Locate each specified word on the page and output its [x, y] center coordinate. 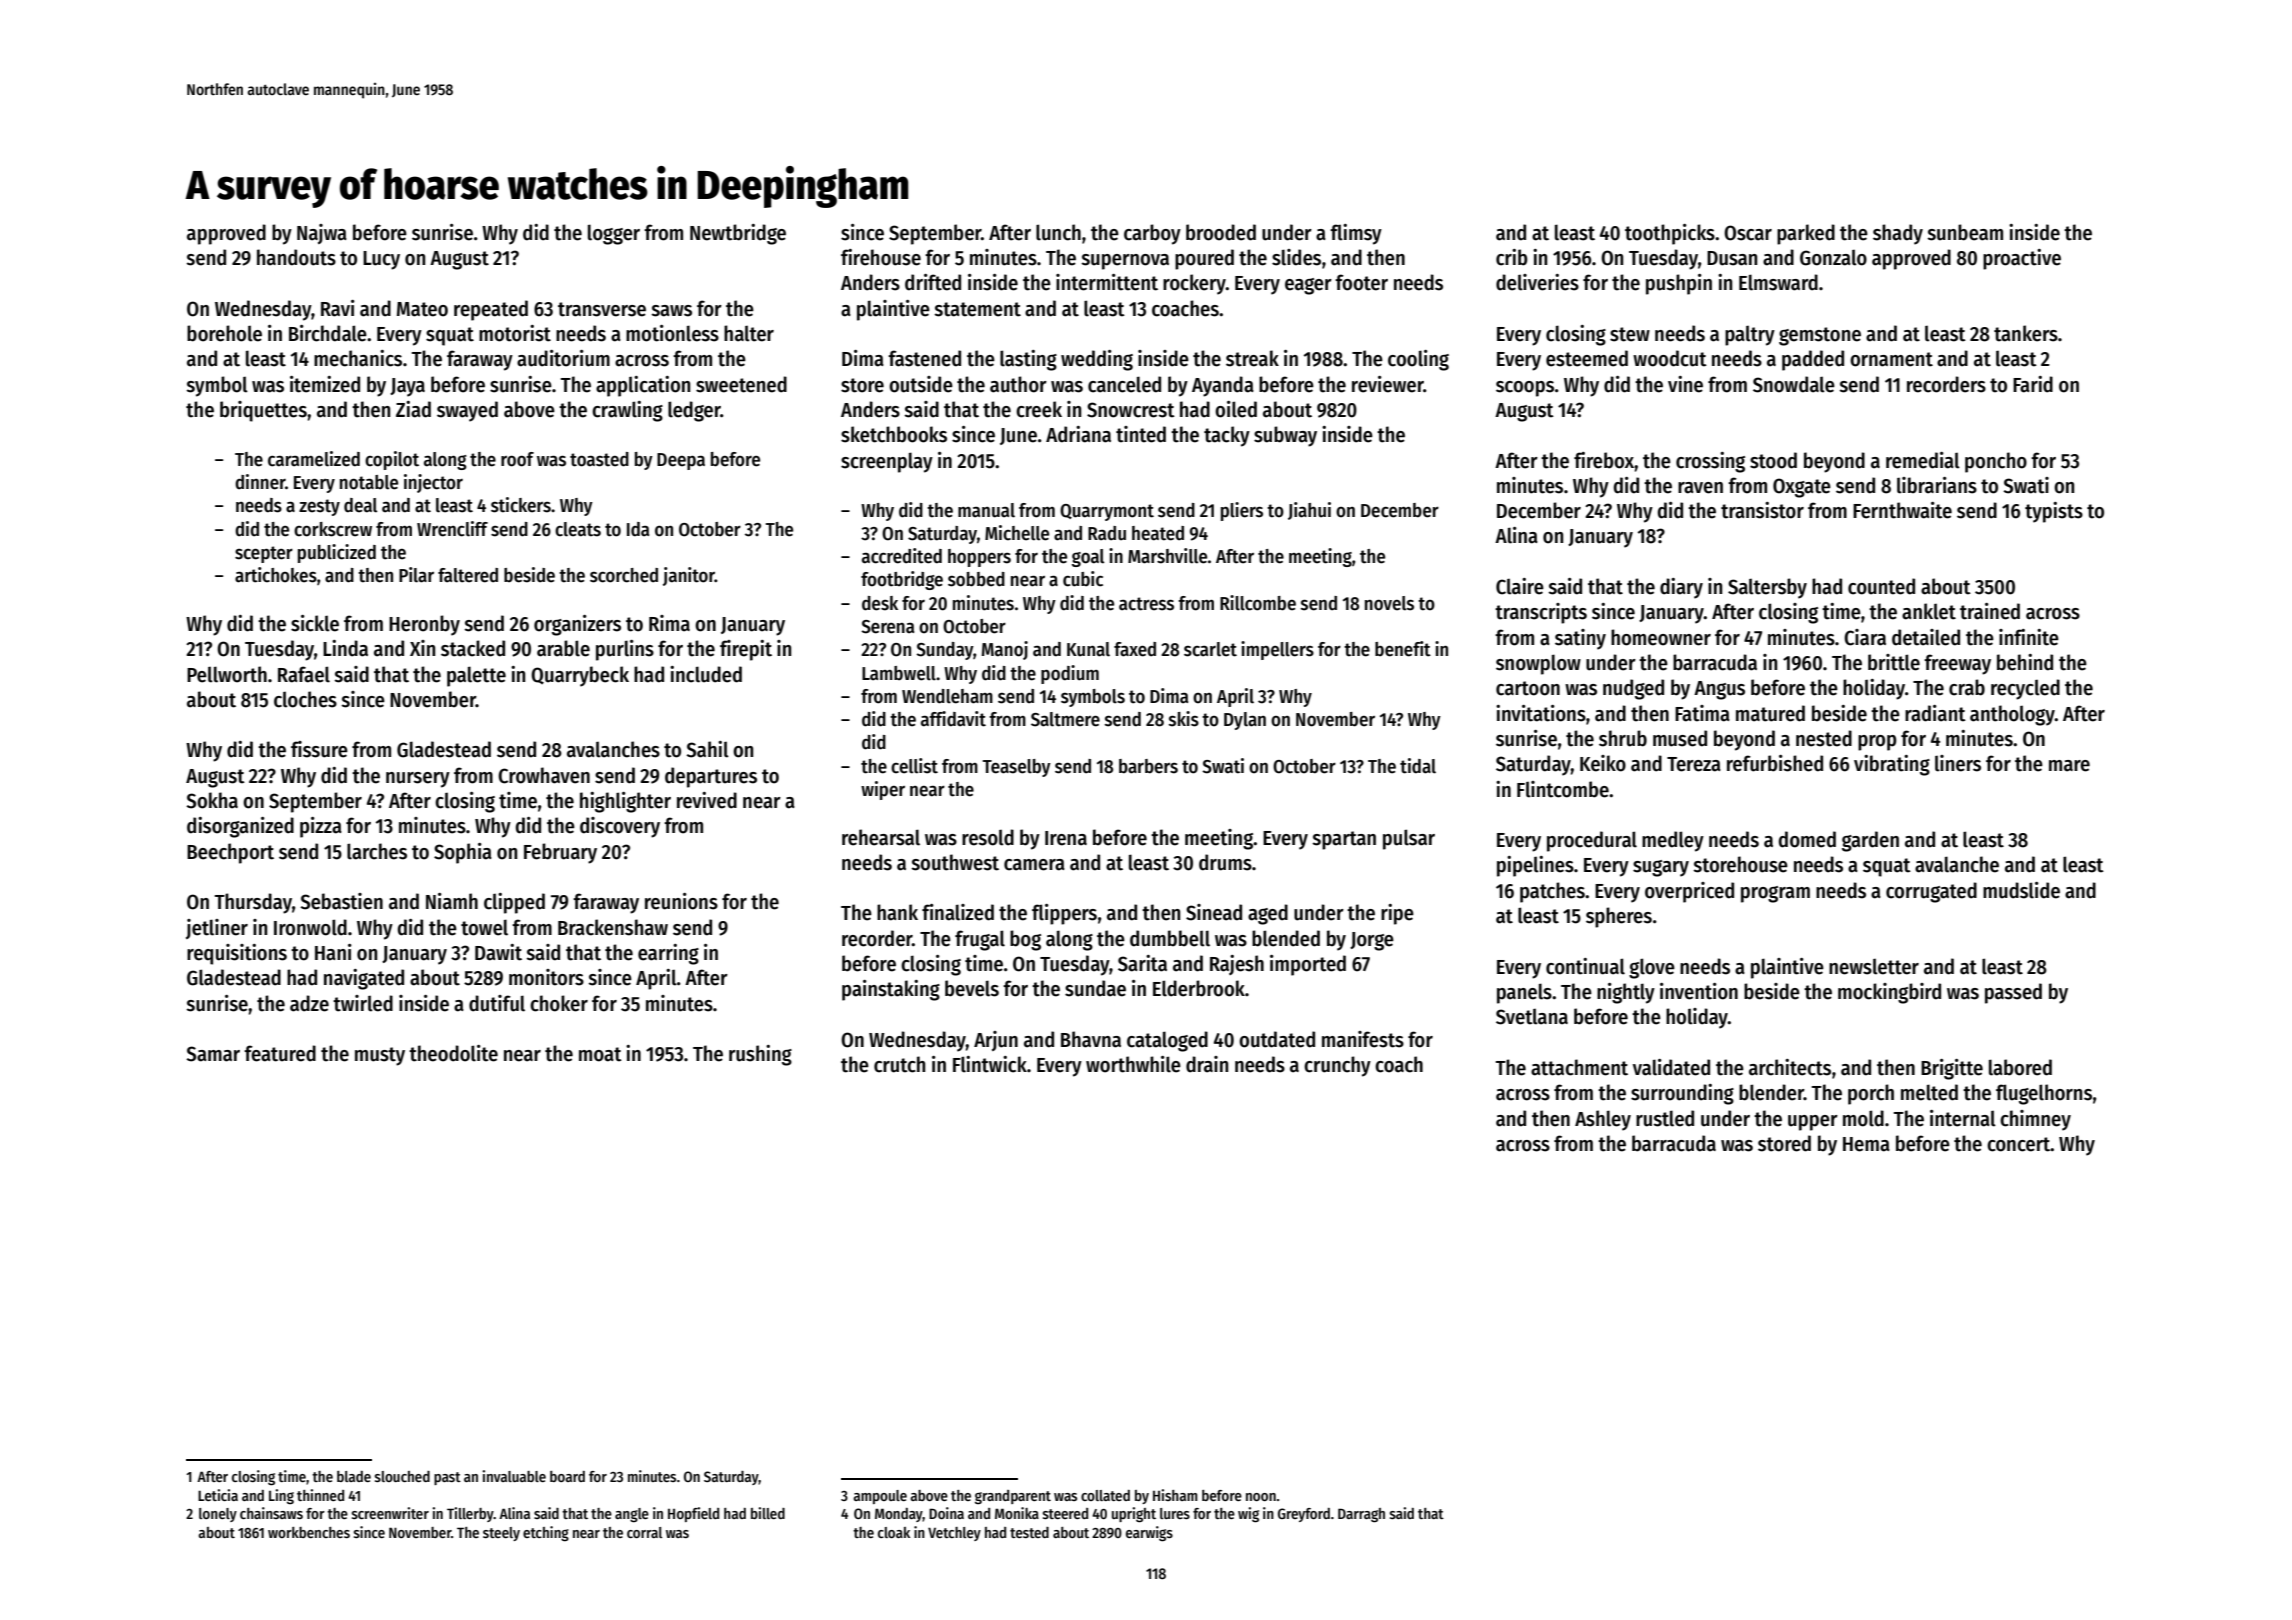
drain [1207, 1064]
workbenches [309, 1532]
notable [369, 482]
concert [2018, 1144]
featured [280, 1053]
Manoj [1004, 650]
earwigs [1149, 1534]
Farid [2033, 384]
